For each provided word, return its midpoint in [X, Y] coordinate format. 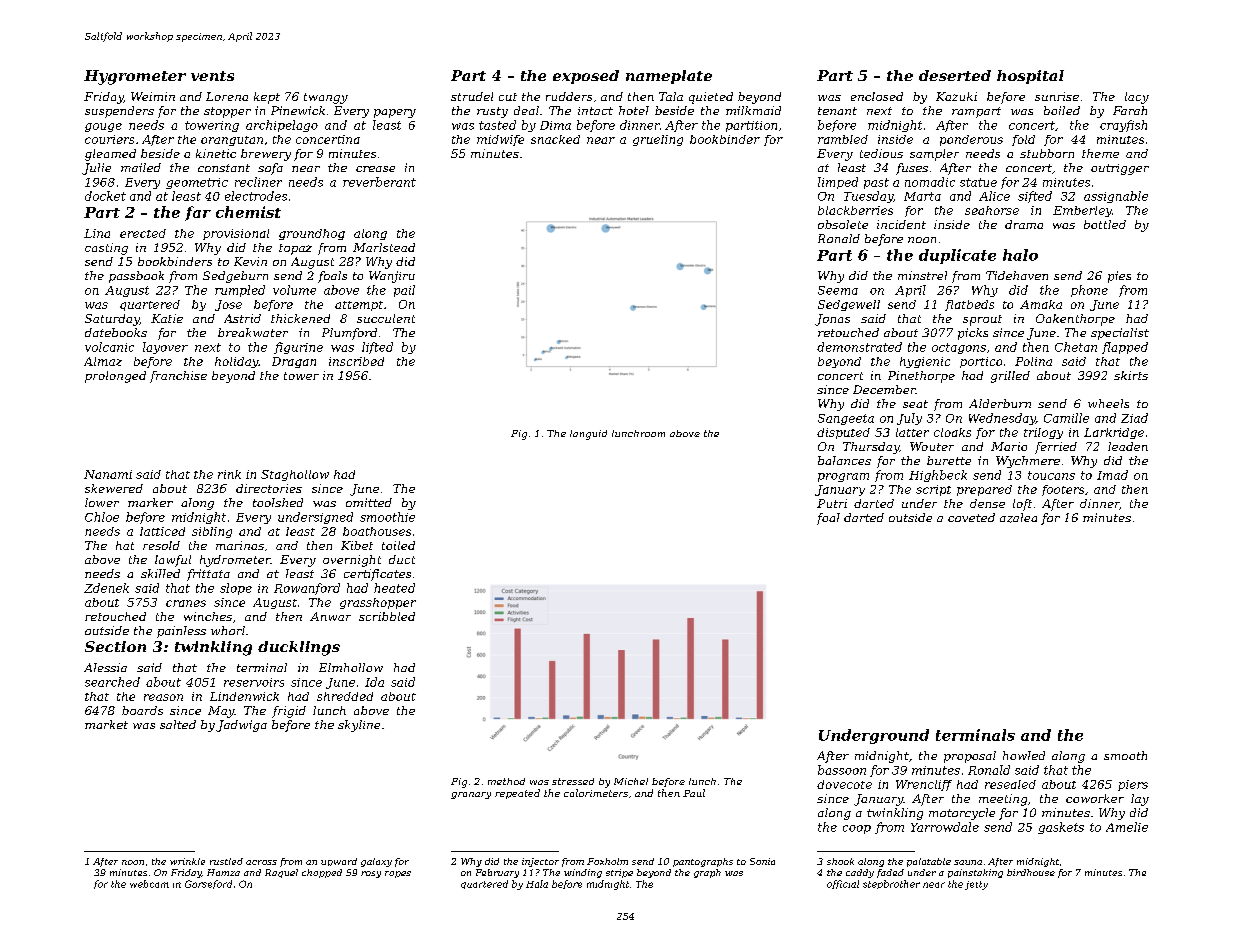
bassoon [842, 770]
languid [588, 435]
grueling [658, 140]
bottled [1105, 224]
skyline [359, 726]
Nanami [108, 474]
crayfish [1123, 126]
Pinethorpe [921, 377]
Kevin [250, 261]
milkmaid [753, 110]
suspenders [119, 112]
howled [1024, 755]
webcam [149, 884]
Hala [537, 884]
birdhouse [1031, 872]
